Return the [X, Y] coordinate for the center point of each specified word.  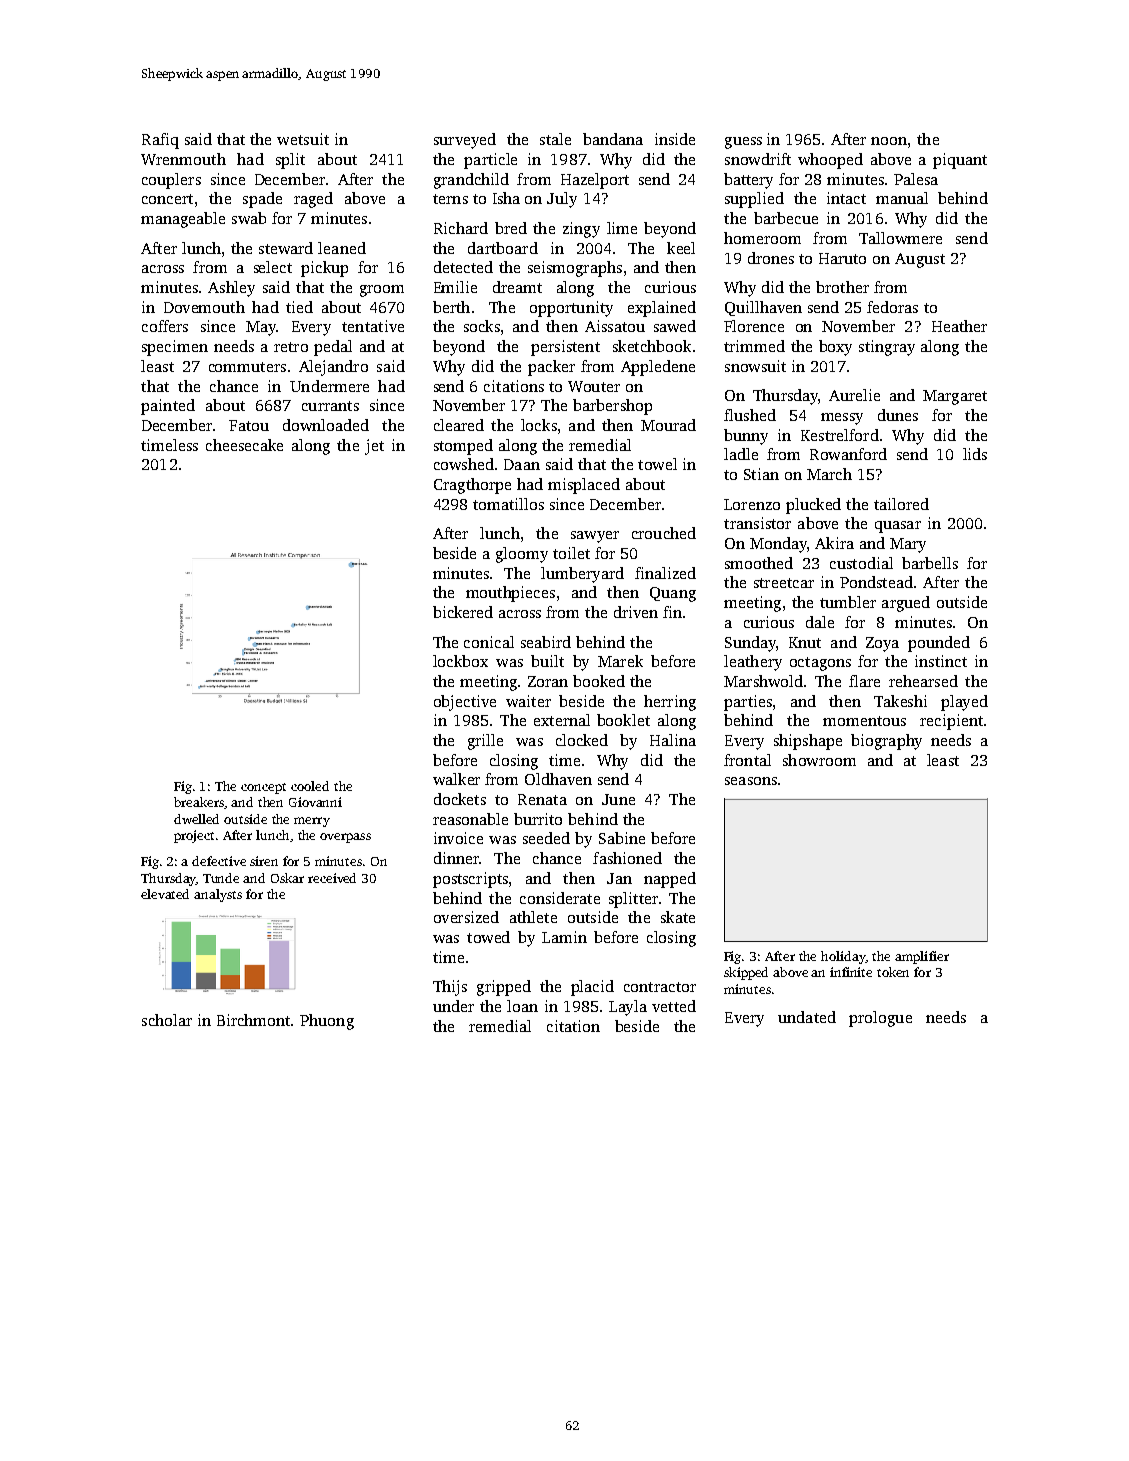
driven [636, 612]
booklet [623, 720]
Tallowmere [900, 238]
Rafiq [160, 141]
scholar [167, 1020]
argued [906, 604]
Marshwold [763, 681]
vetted [674, 1006]
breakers [199, 803]
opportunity [571, 309]
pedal [333, 348]
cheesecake [244, 445]
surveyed [465, 141]
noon [889, 141]
